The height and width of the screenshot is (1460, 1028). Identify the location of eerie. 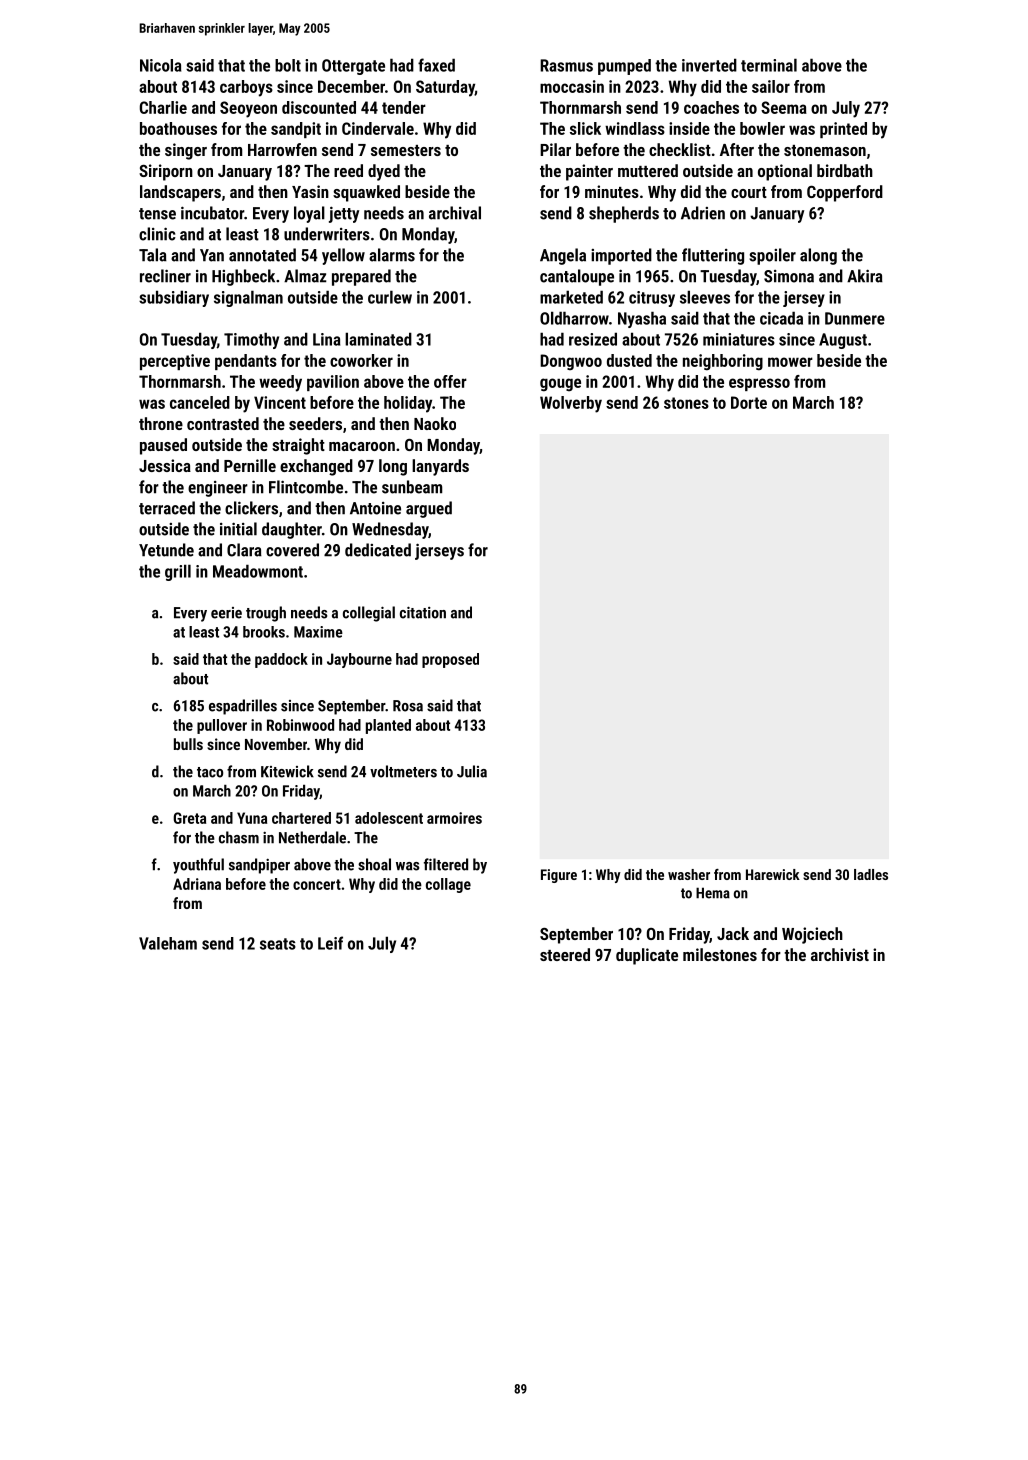
(226, 613).
